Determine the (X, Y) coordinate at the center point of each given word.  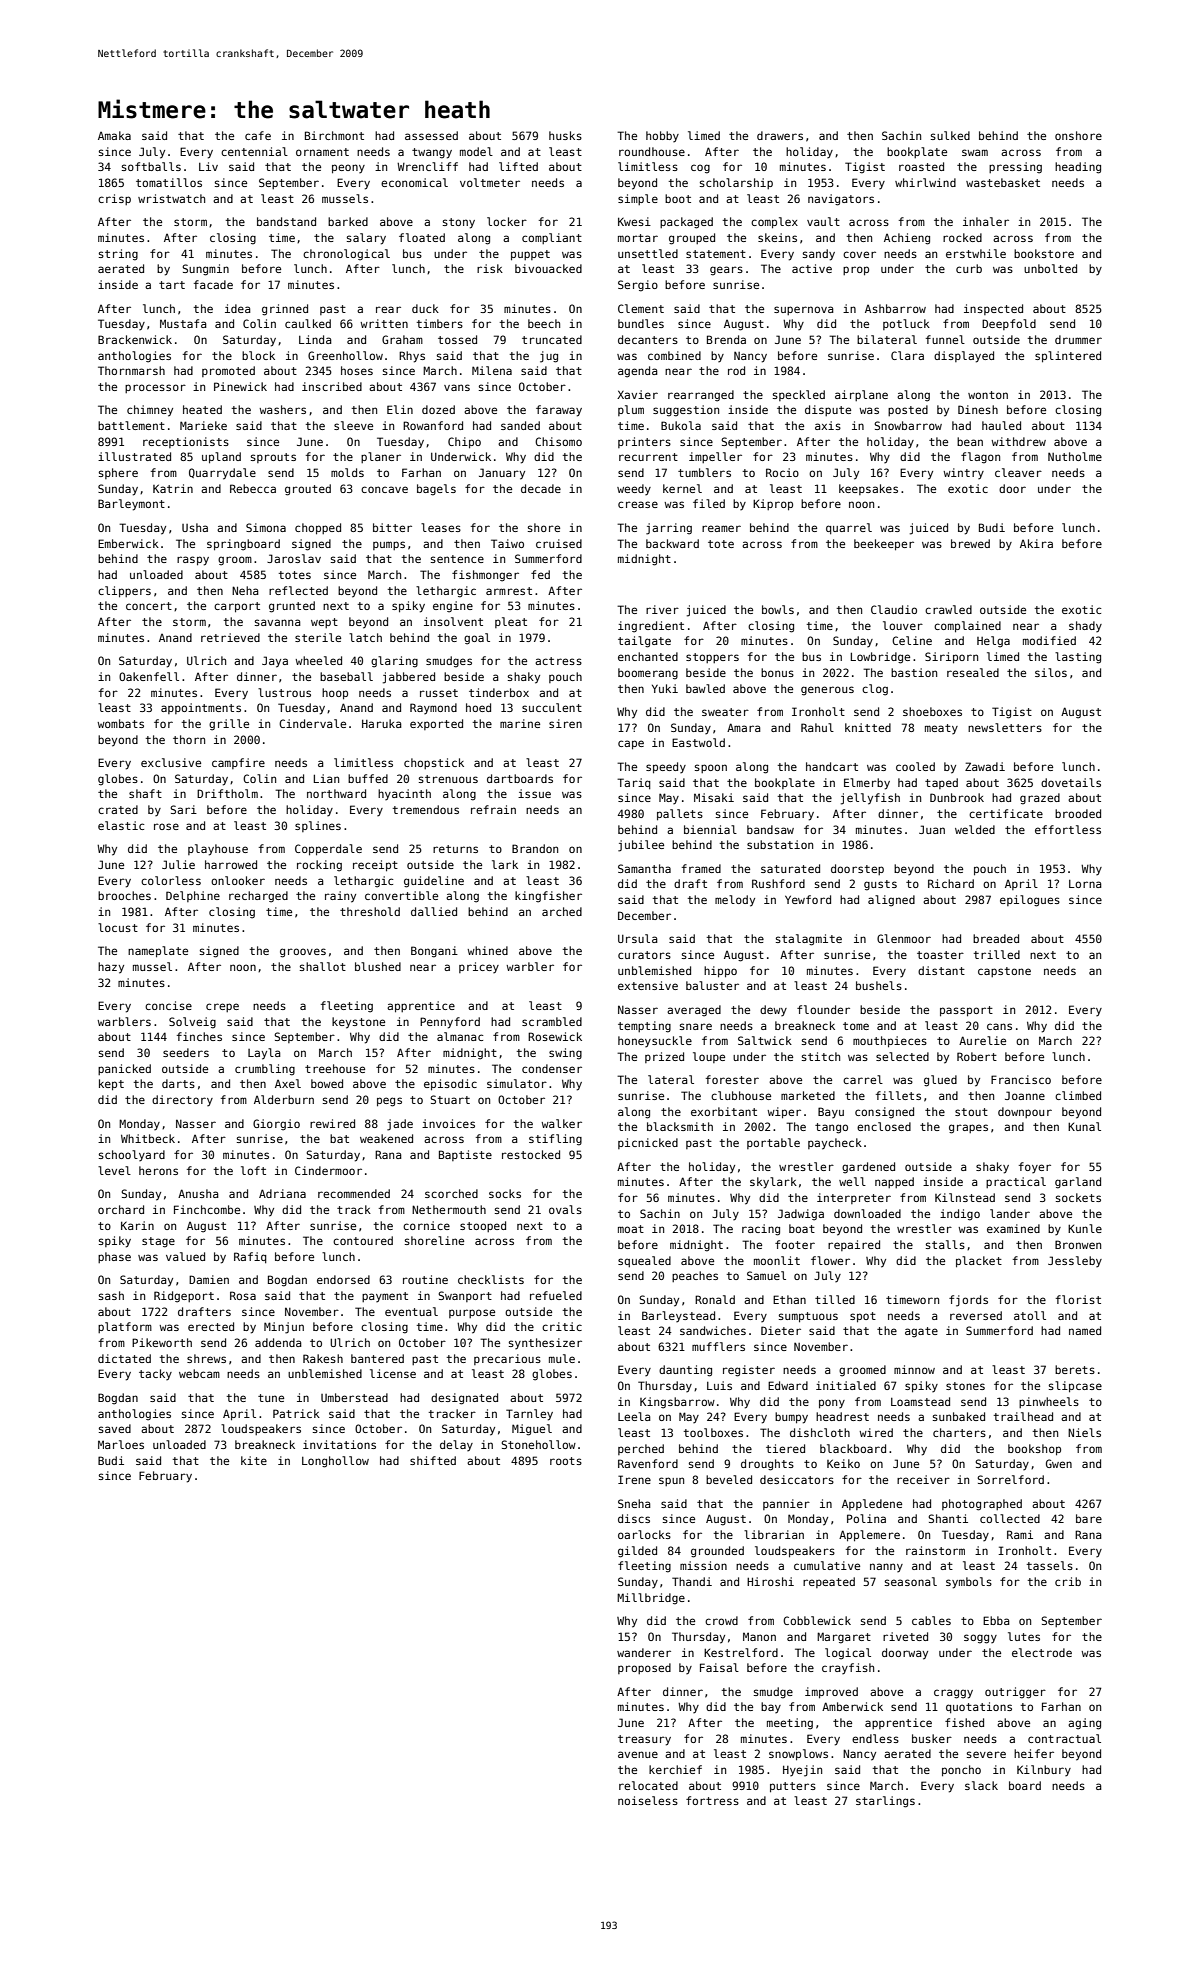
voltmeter (490, 182)
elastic (121, 825)
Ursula (638, 938)
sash (111, 1295)
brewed (970, 543)
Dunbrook (957, 797)
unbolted (1050, 268)
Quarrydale (222, 474)
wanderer (644, 1652)
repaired (854, 1245)
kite (254, 1460)
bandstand (286, 221)
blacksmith (680, 1126)
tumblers (704, 472)
